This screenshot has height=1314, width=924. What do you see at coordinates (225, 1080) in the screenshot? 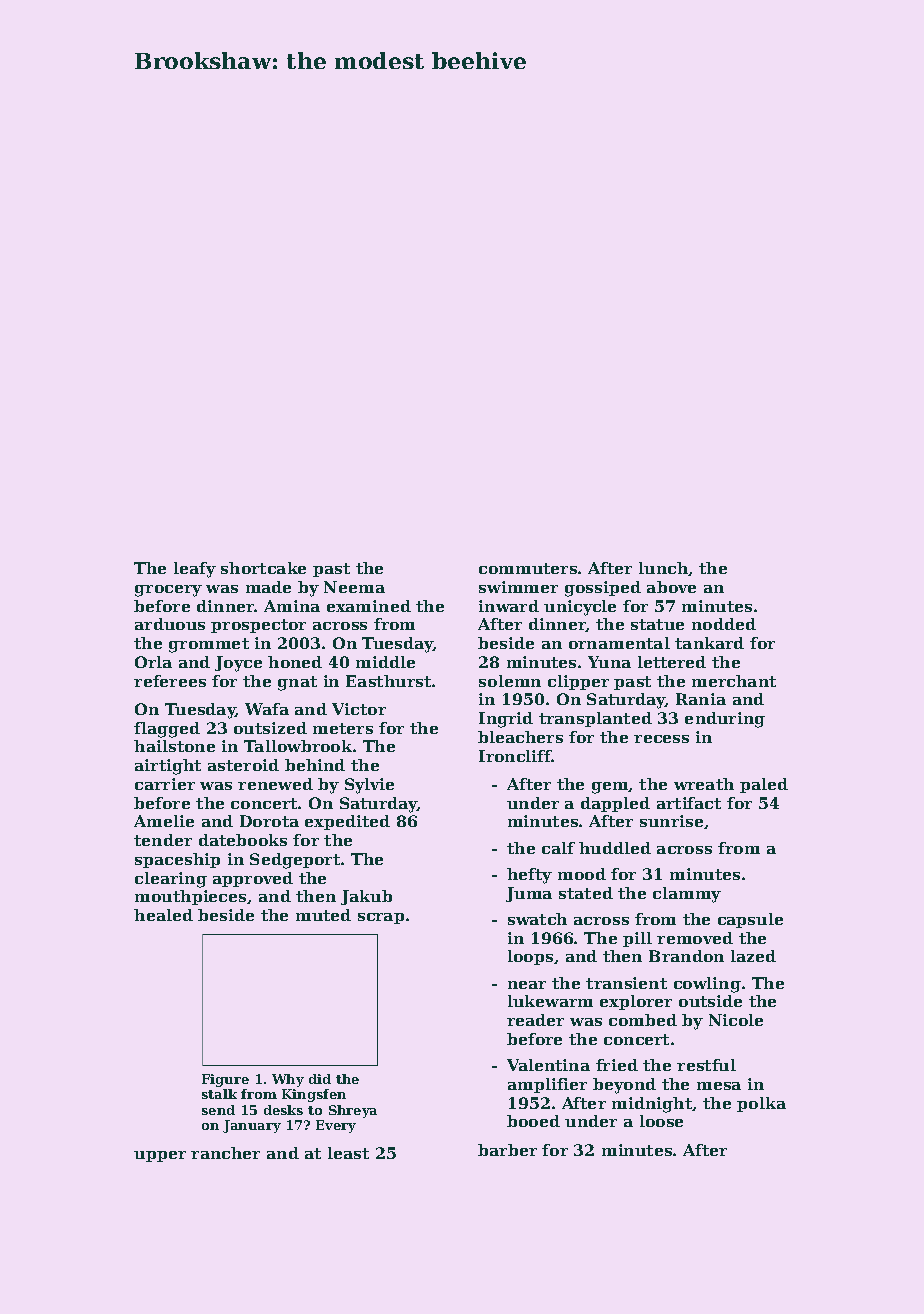
I see `Figure` at bounding box center [225, 1080].
